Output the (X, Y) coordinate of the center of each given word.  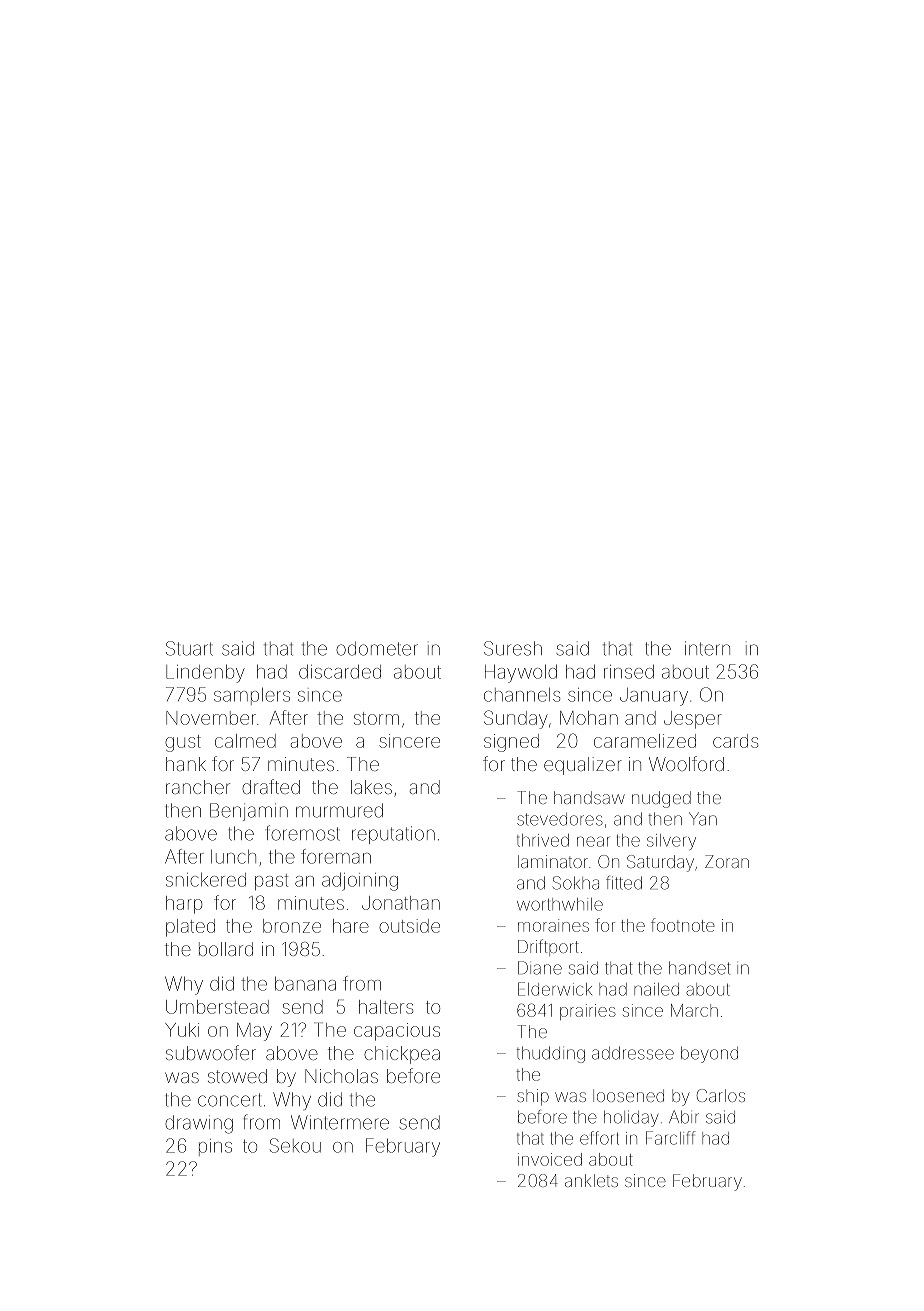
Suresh (513, 648)
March (694, 1010)
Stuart (189, 648)
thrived (543, 840)
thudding (550, 1054)
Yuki (182, 1030)
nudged (661, 799)
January (654, 697)
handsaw (589, 797)
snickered (206, 880)
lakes (371, 787)
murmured (339, 810)
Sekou (295, 1145)
